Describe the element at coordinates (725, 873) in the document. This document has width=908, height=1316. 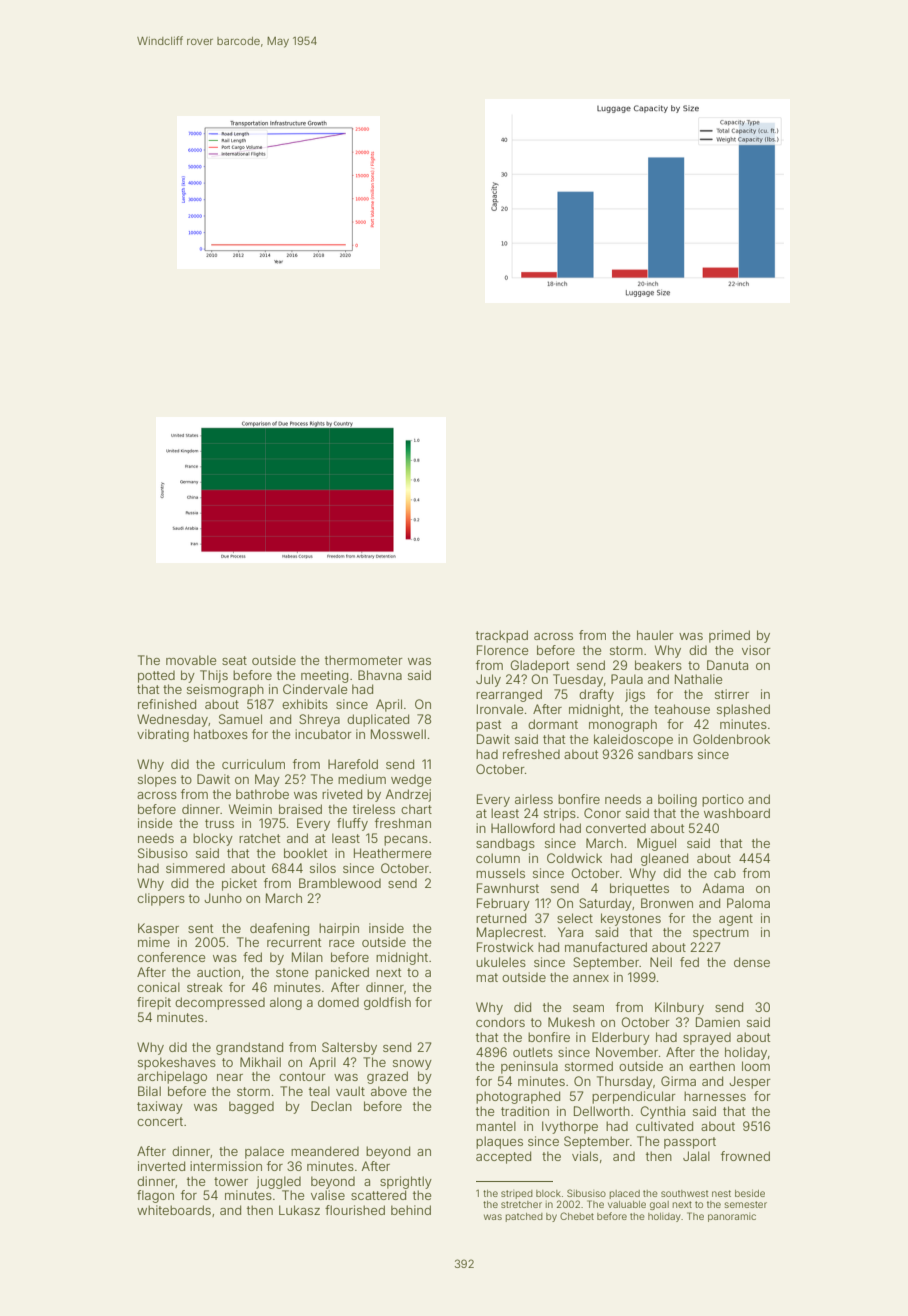
I see `cab` at that location.
